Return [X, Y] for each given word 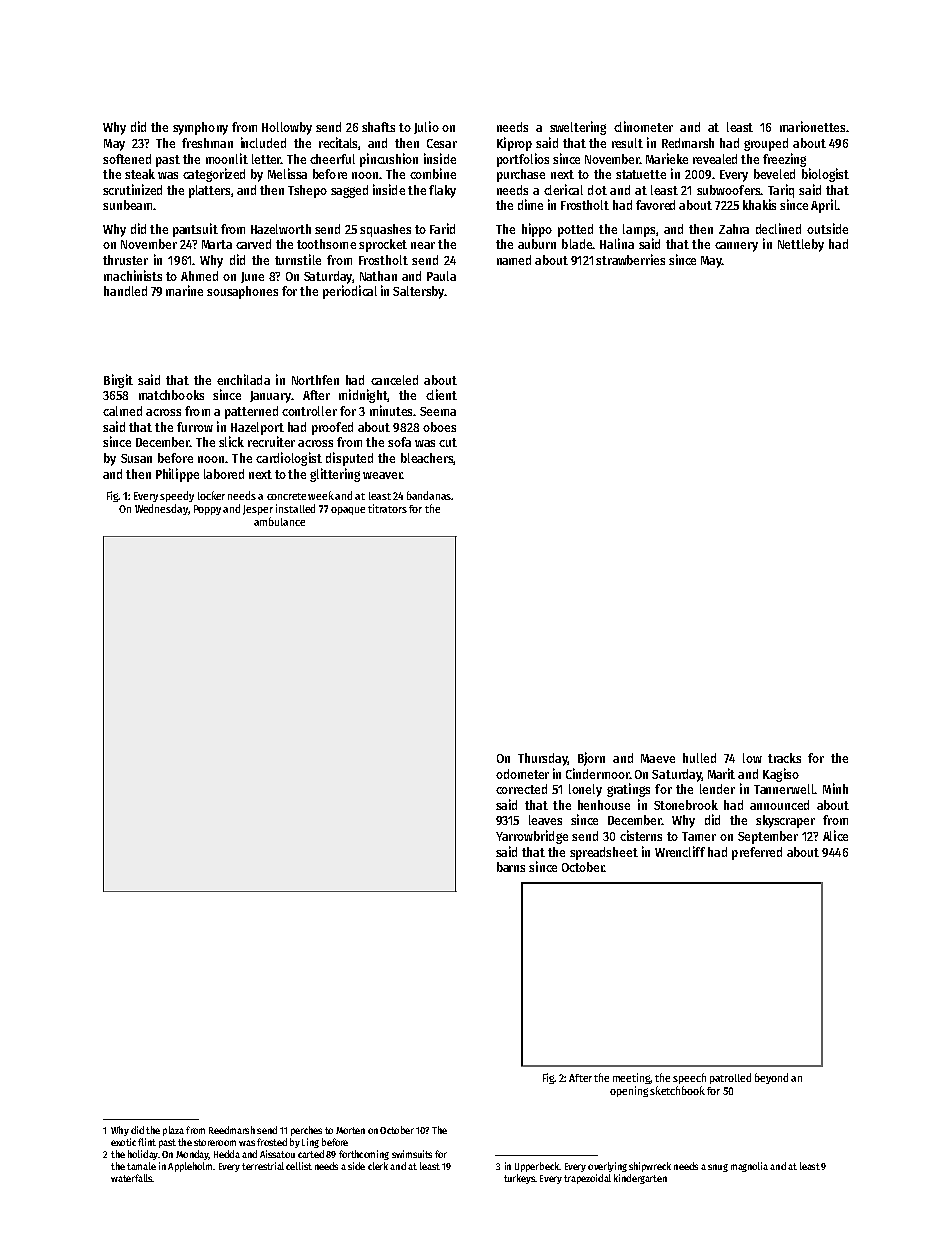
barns [511, 867]
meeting [632, 1078]
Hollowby [287, 128]
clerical [563, 189]
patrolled [730, 1078]
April [824, 206]
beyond [771, 1078]
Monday [192, 1155]
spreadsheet [604, 853]
